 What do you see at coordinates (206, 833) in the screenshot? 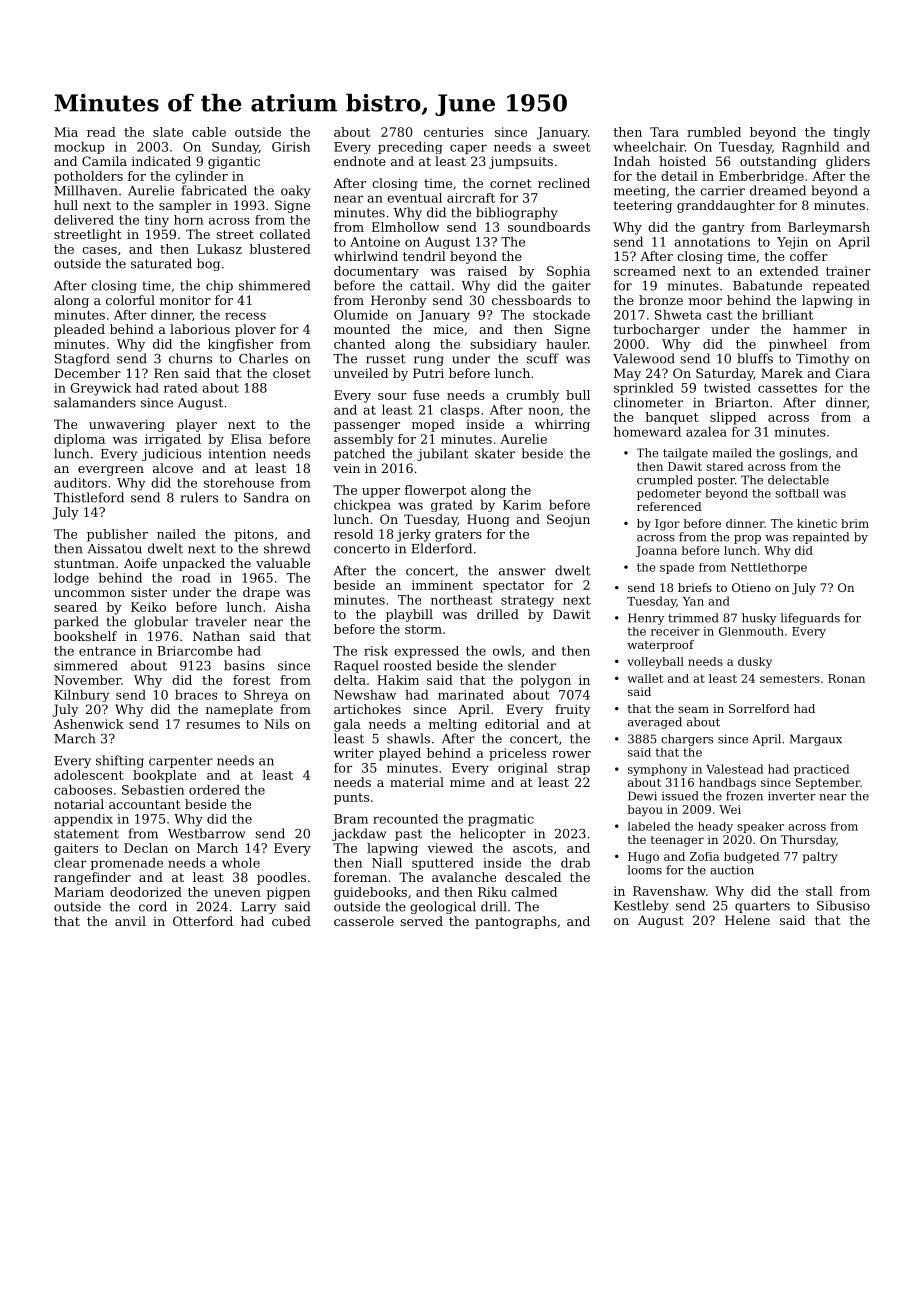
I see `Westbarrow` at bounding box center [206, 833].
